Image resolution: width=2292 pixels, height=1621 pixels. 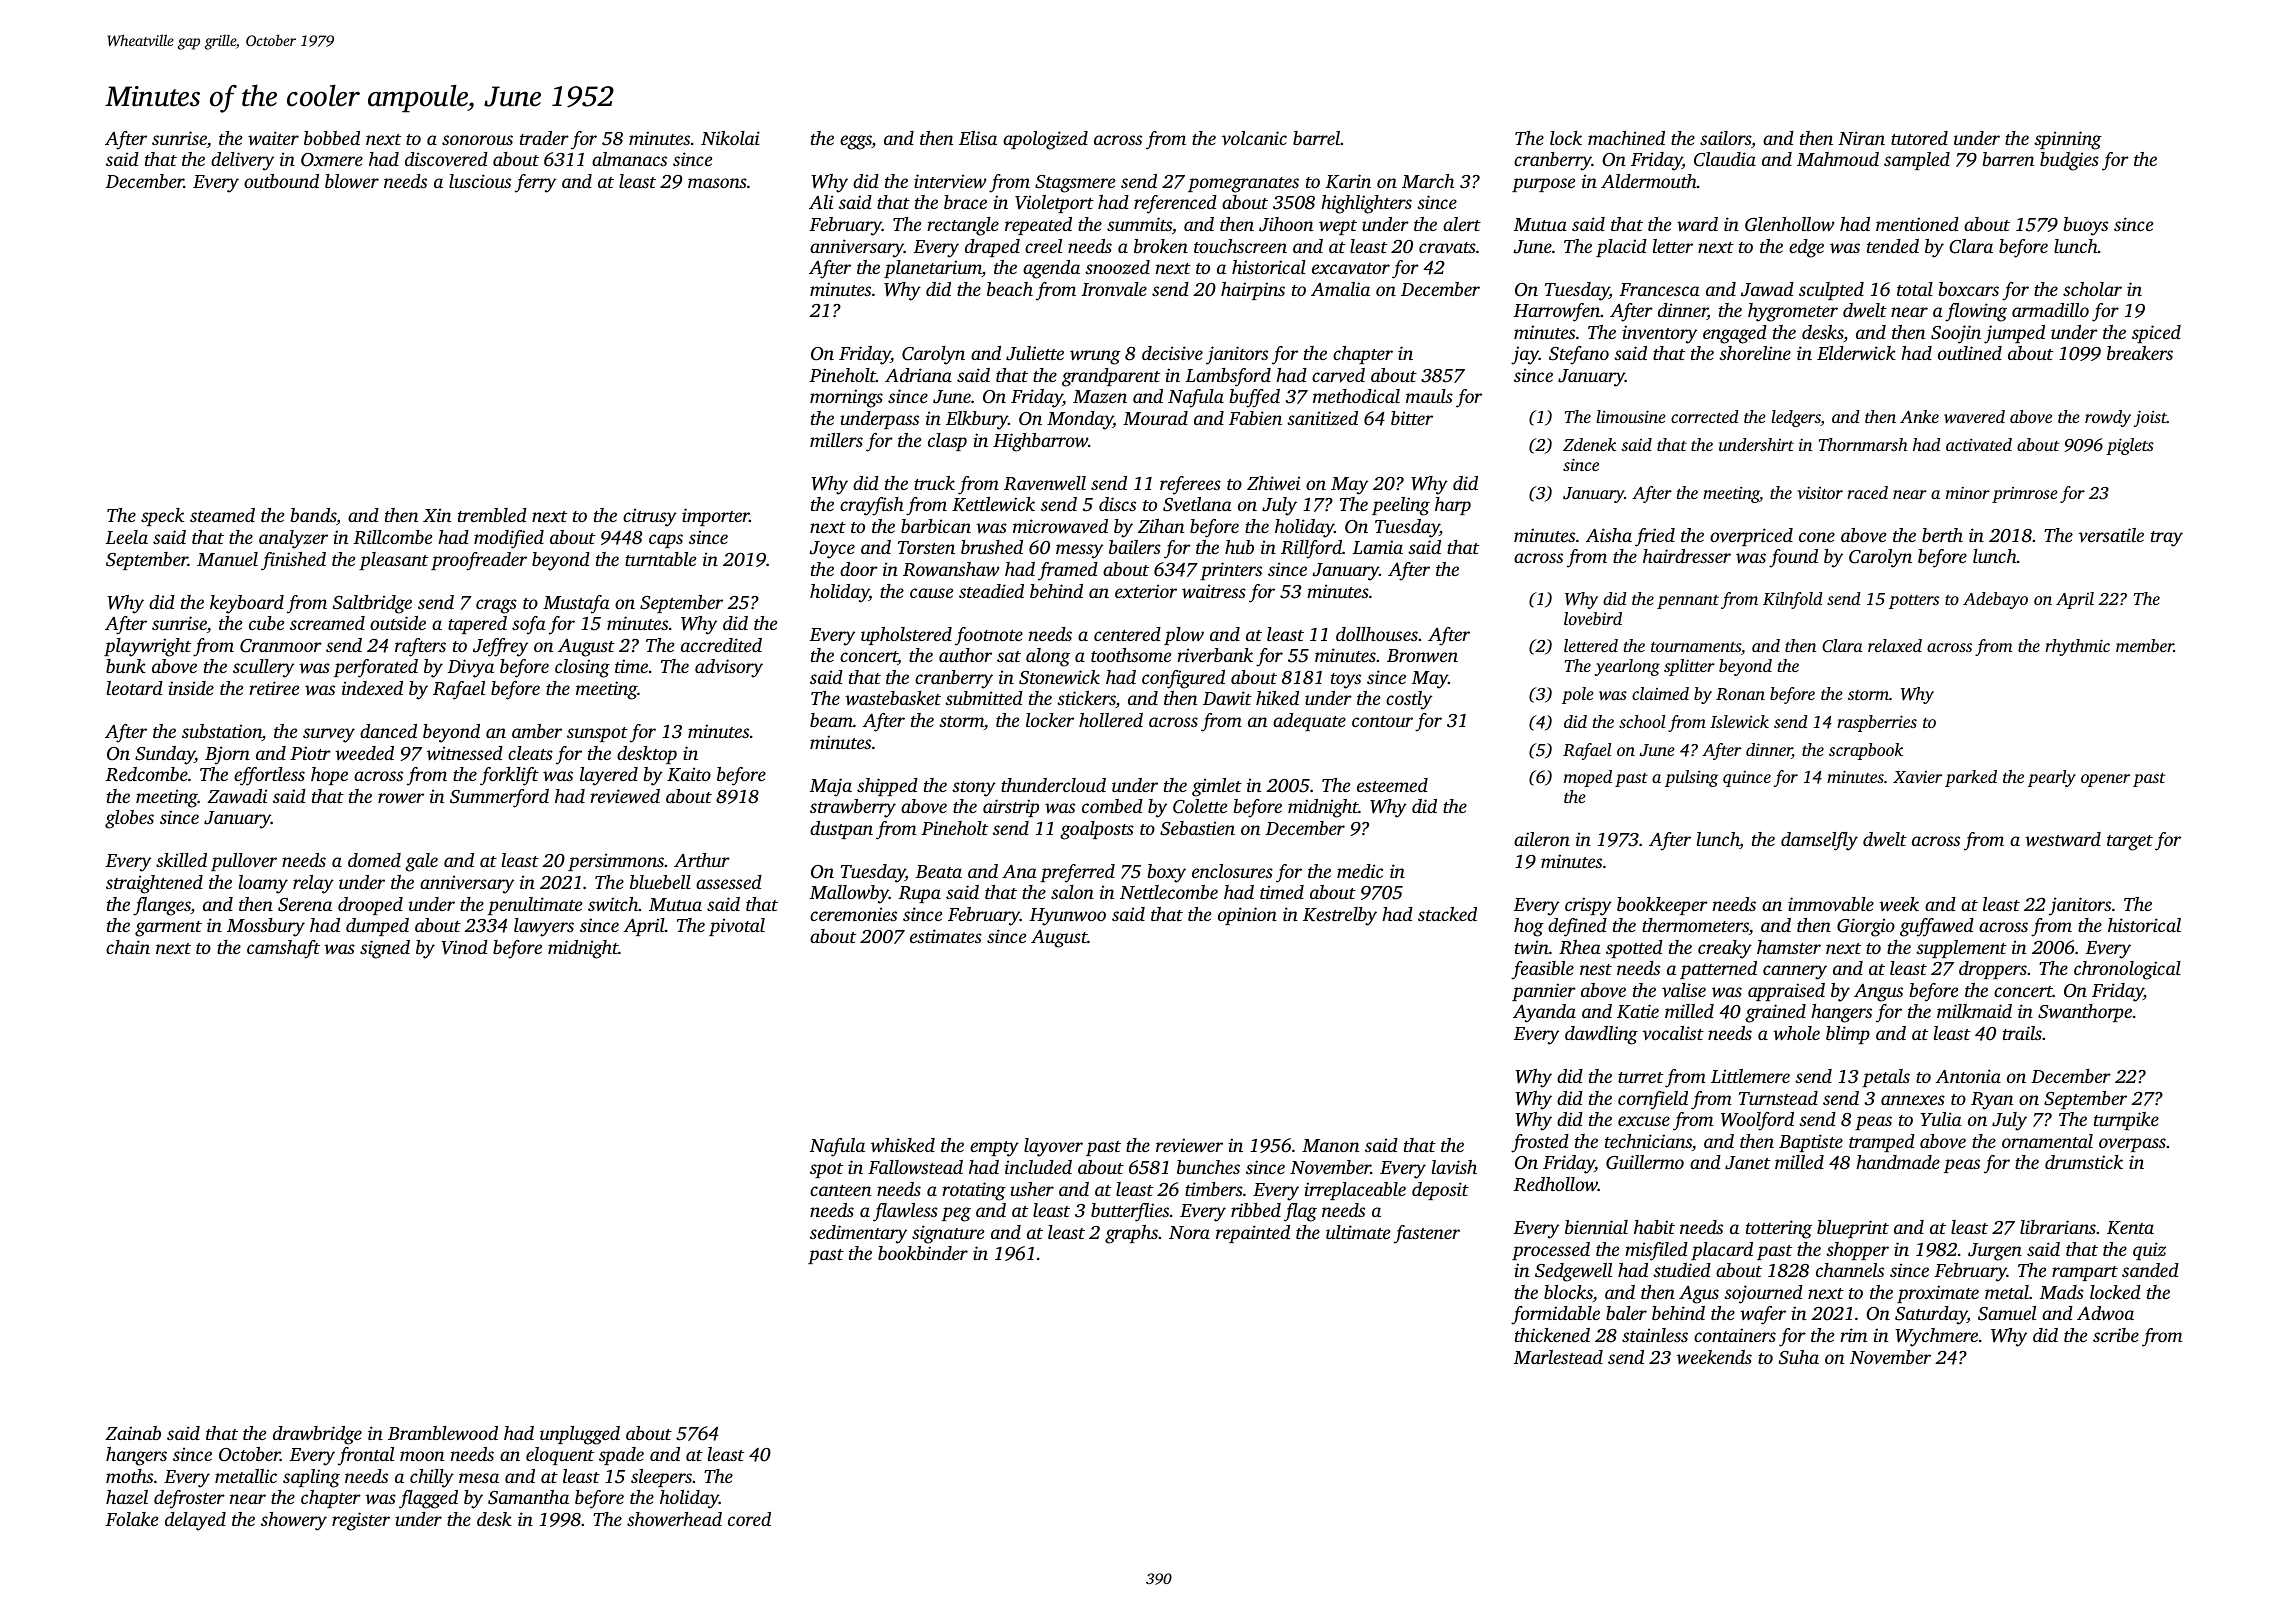 I want to click on tapered, so click(x=477, y=625).
